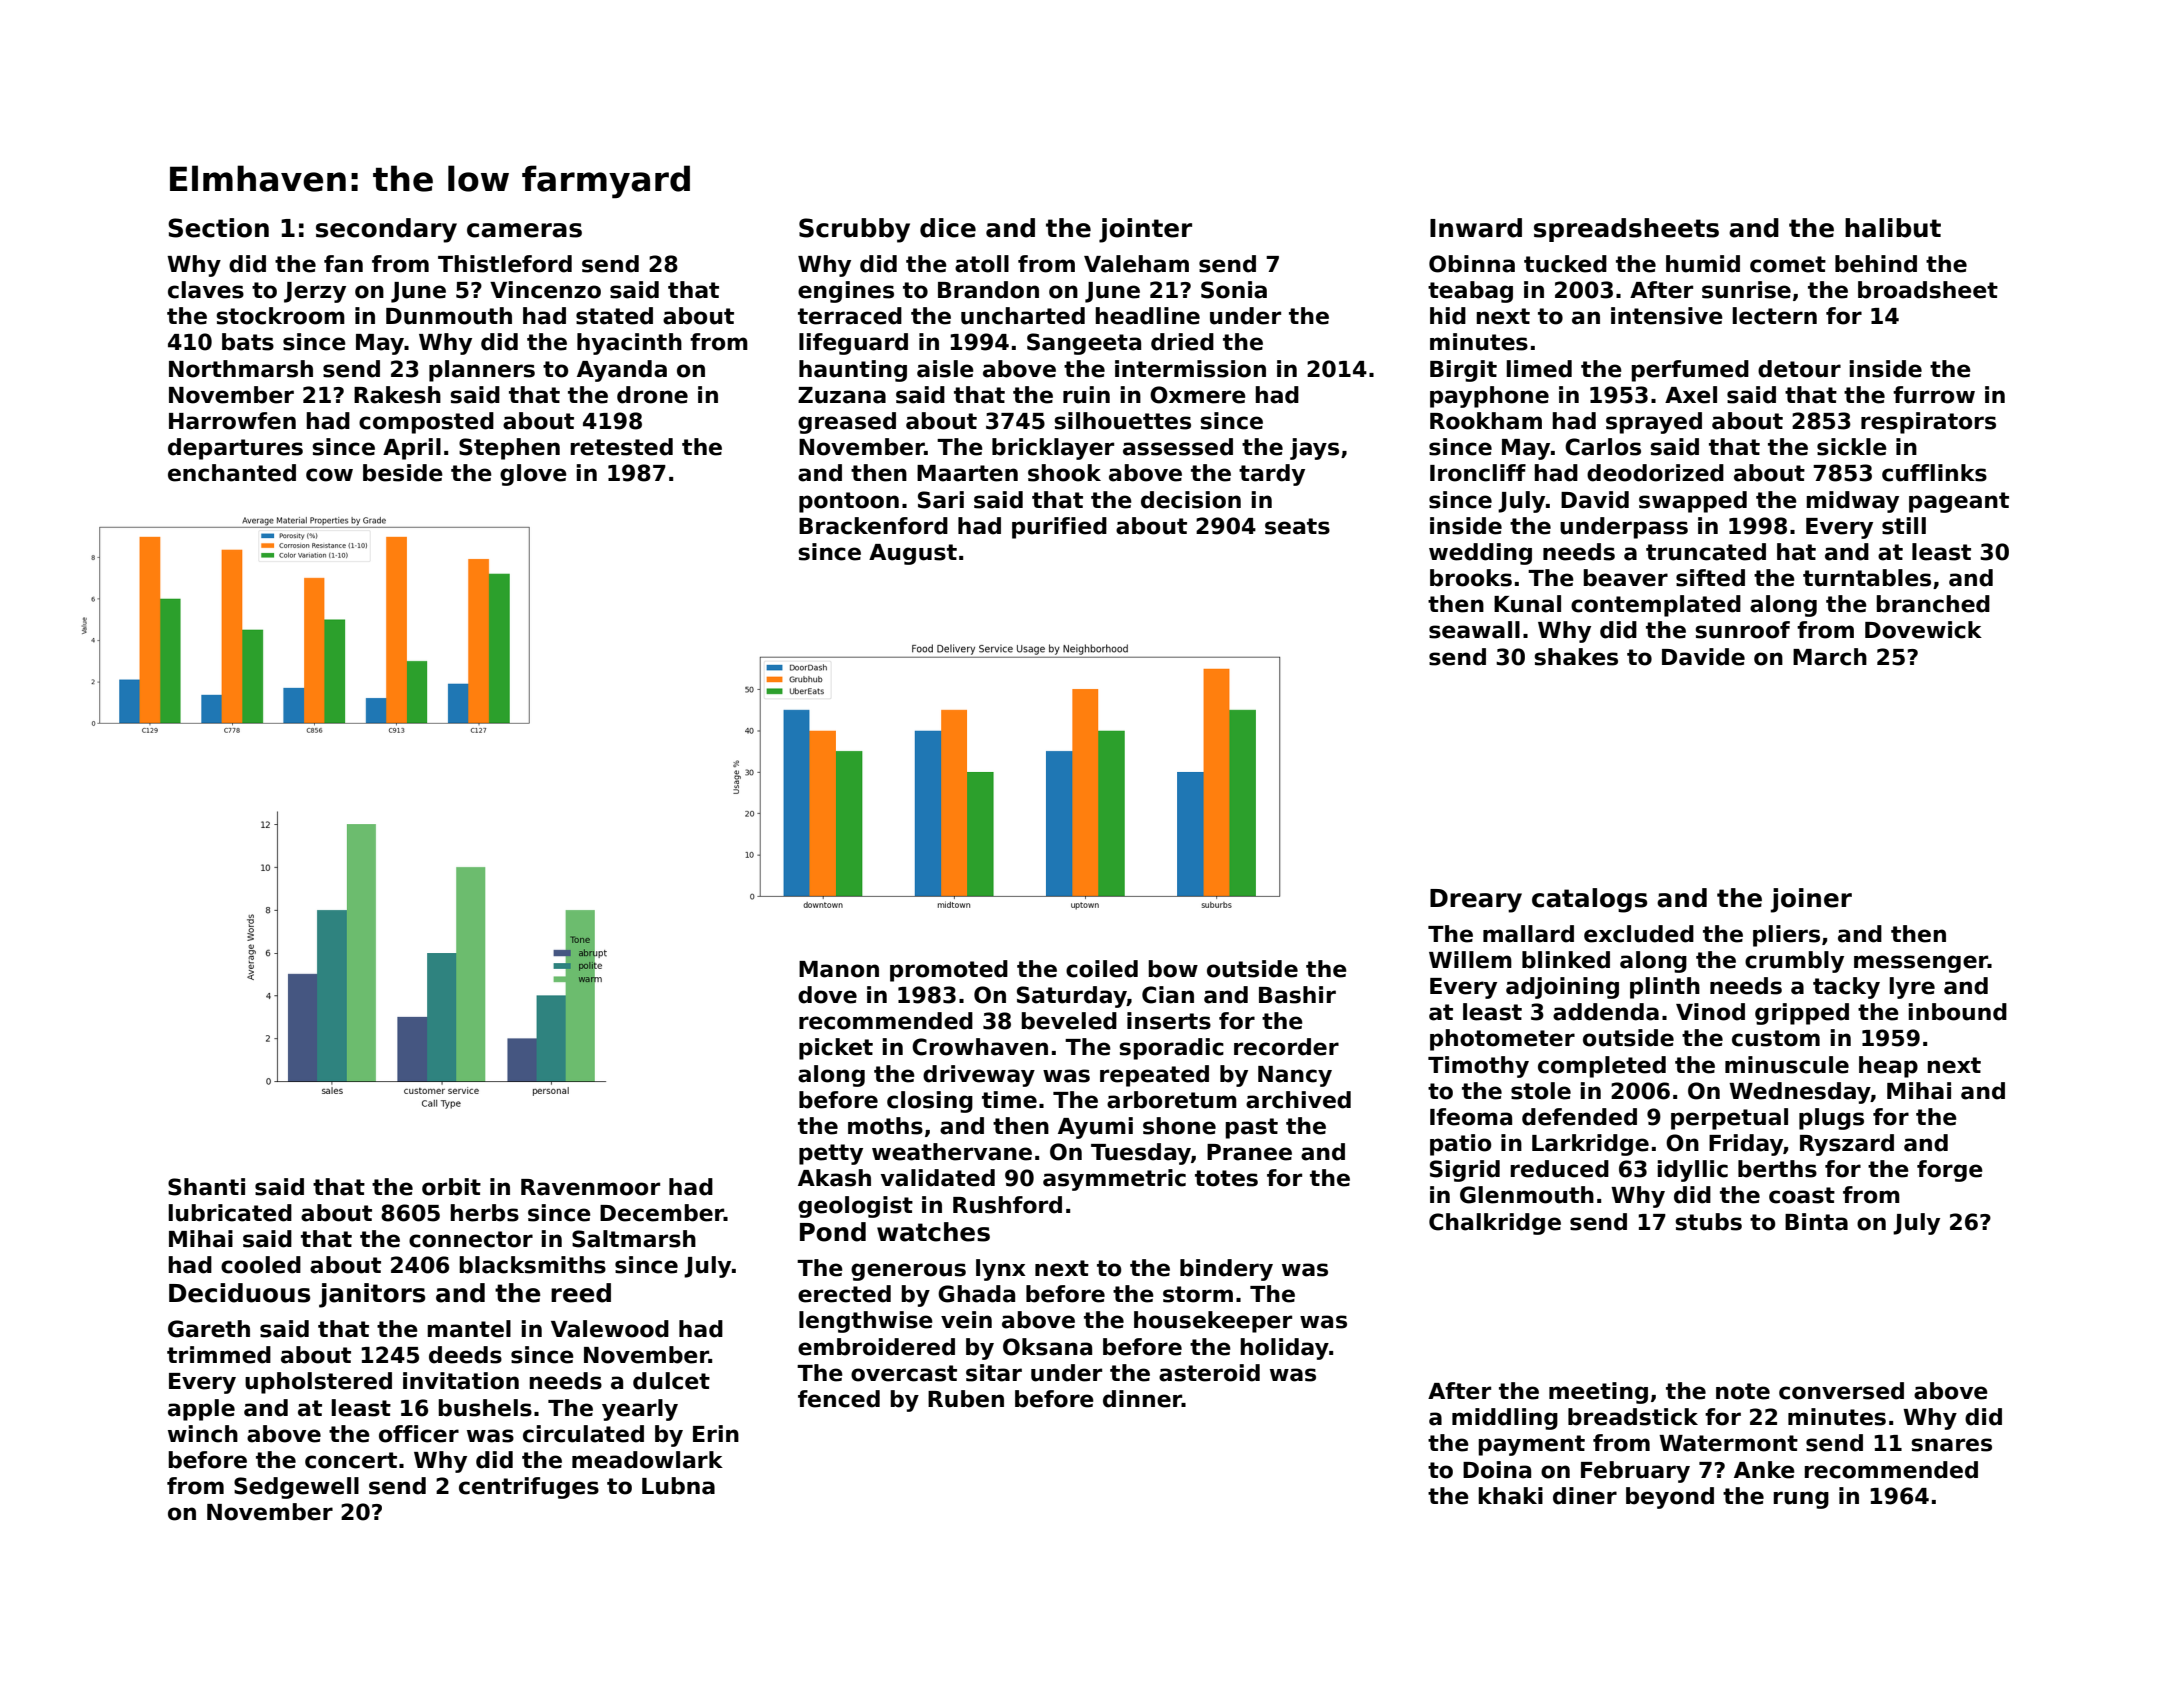 The width and height of the screenshot is (2178, 1683). What do you see at coordinates (1933, 604) in the screenshot?
I see `branched` at bounding box center [1933, 604].
